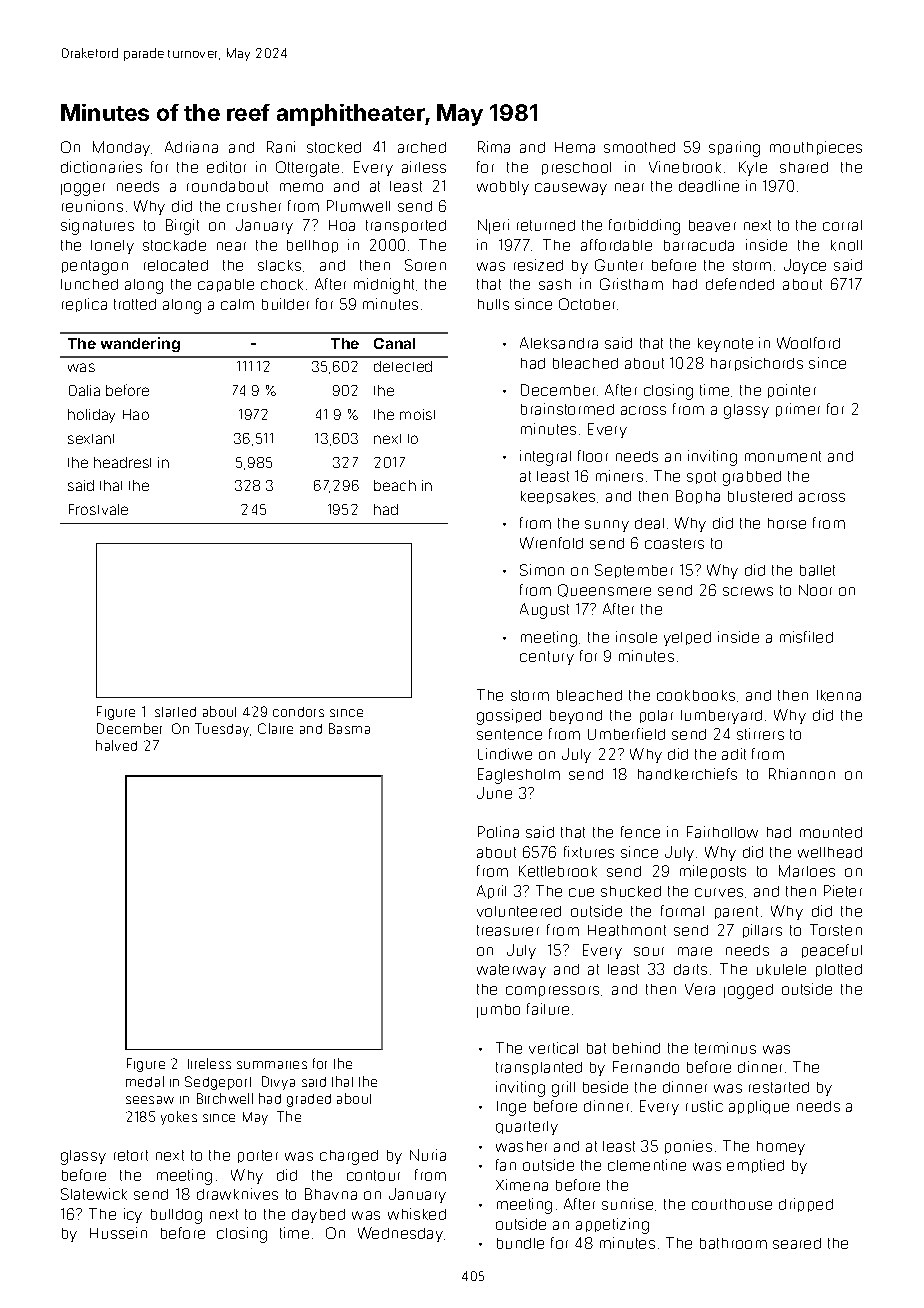 This screenshot has width=924, height=1308. I want to click on bulldog, so click(176, 1216).
